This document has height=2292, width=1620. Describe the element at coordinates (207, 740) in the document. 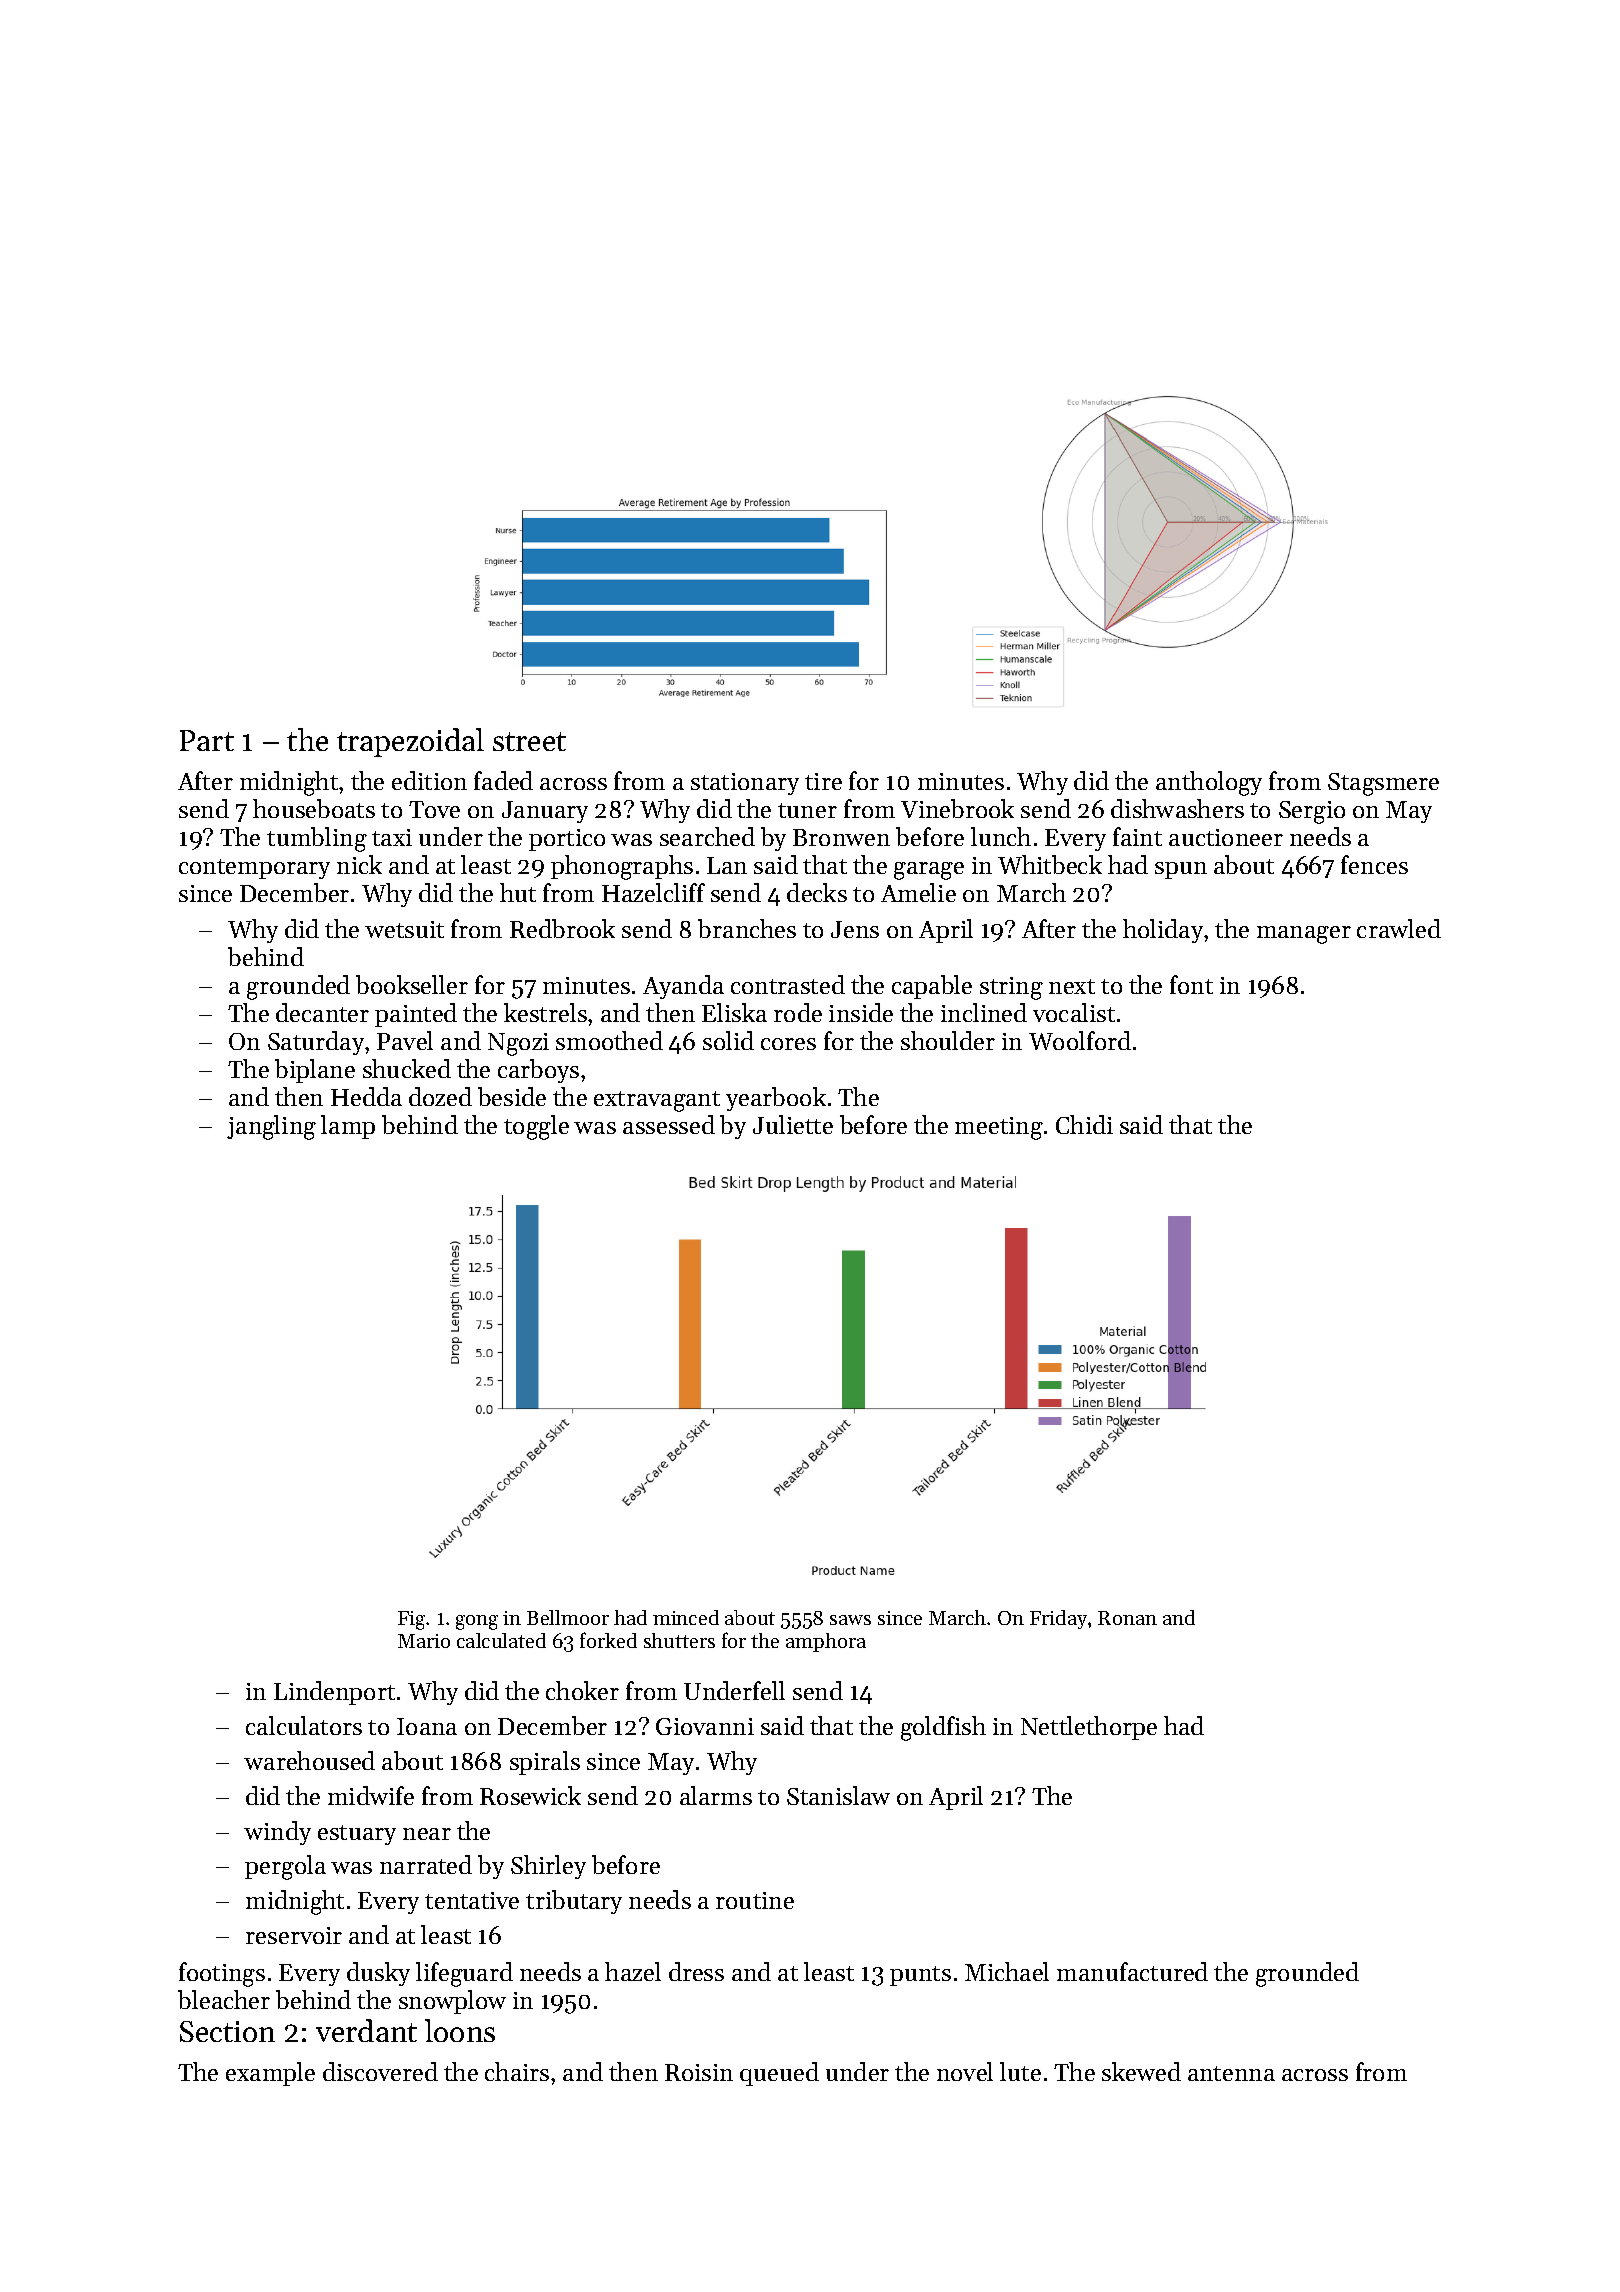

I see `Part` at that location.
